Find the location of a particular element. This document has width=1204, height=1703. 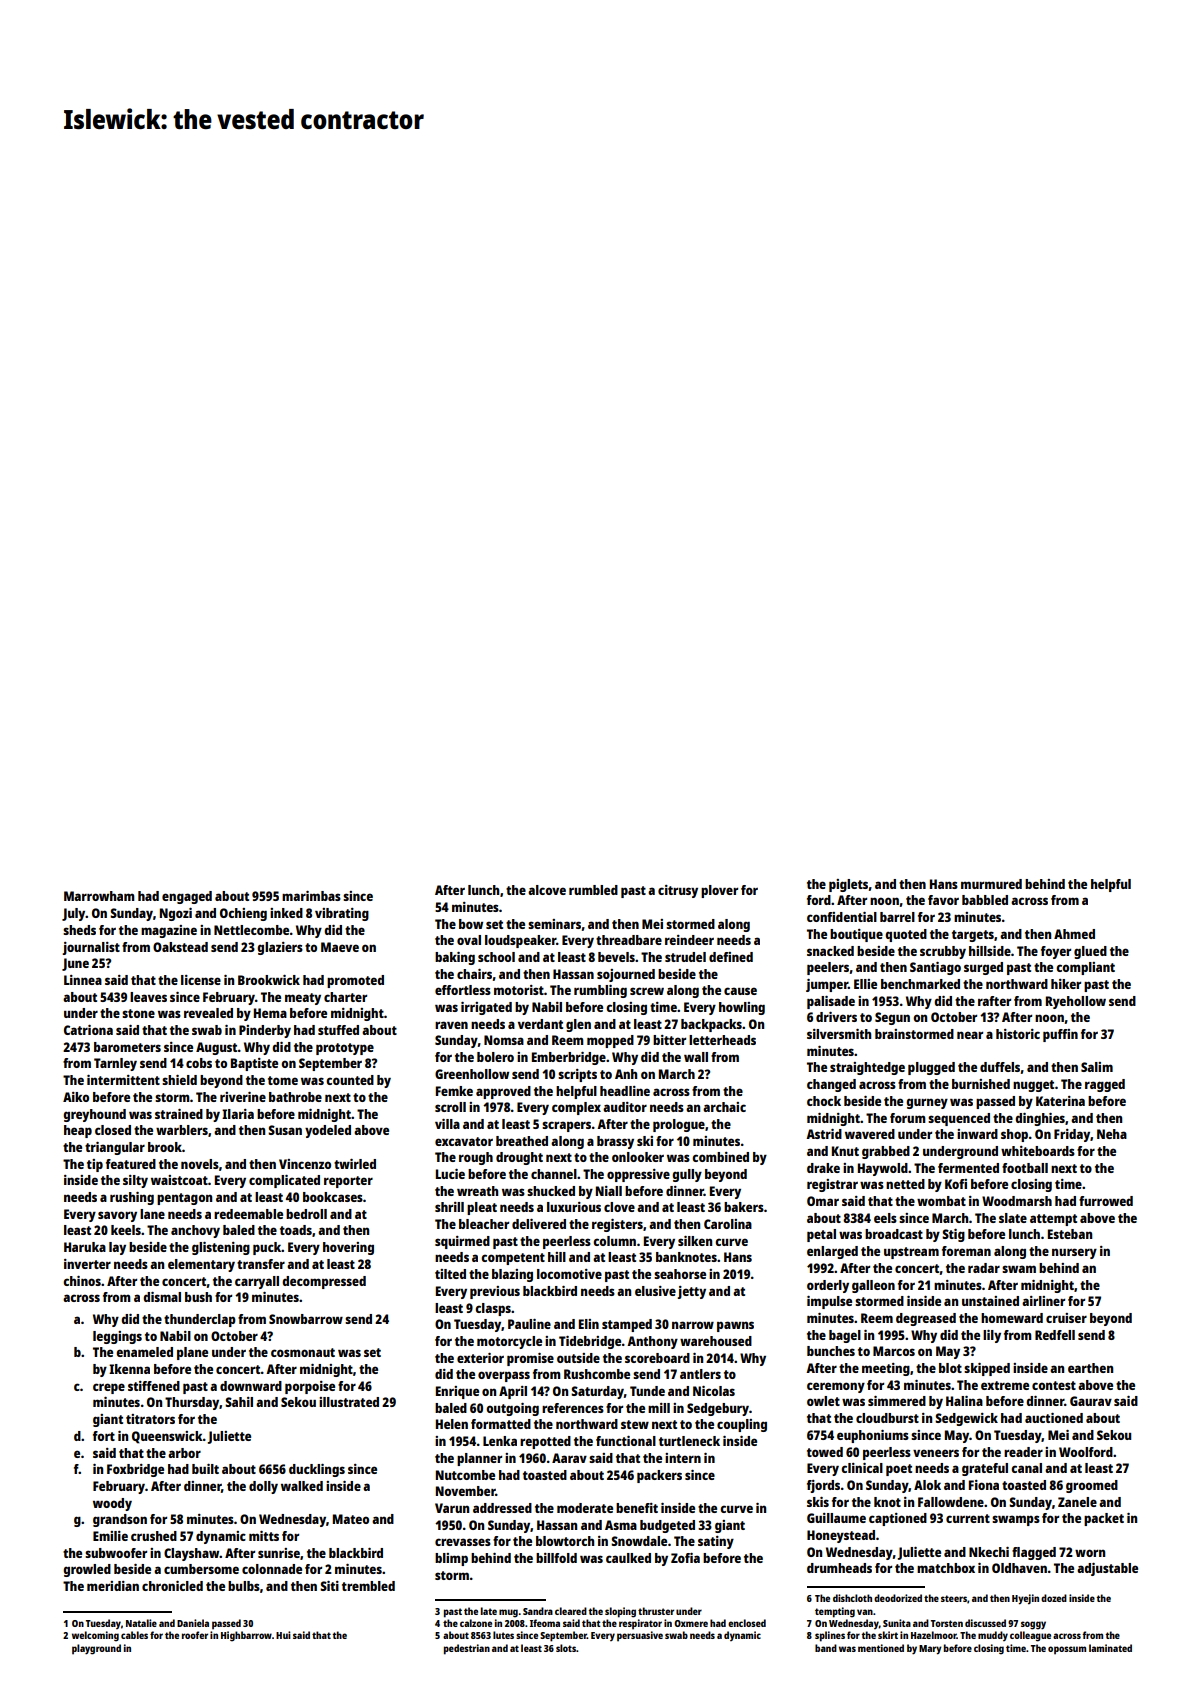

Marrowham is located at coordinates (99, 896).
